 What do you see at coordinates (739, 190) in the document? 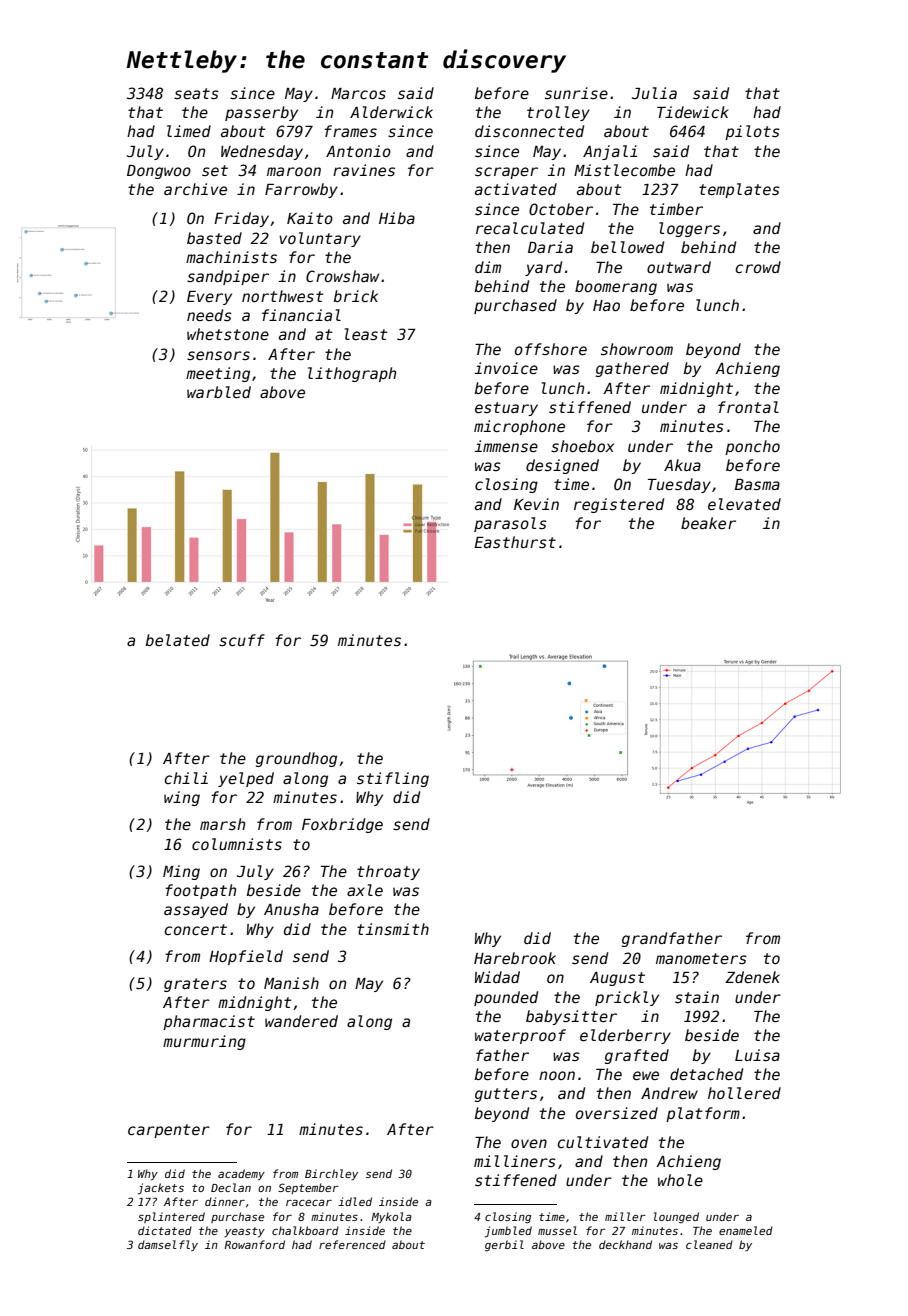
I see `templates` at bounding box center [739, 190].
